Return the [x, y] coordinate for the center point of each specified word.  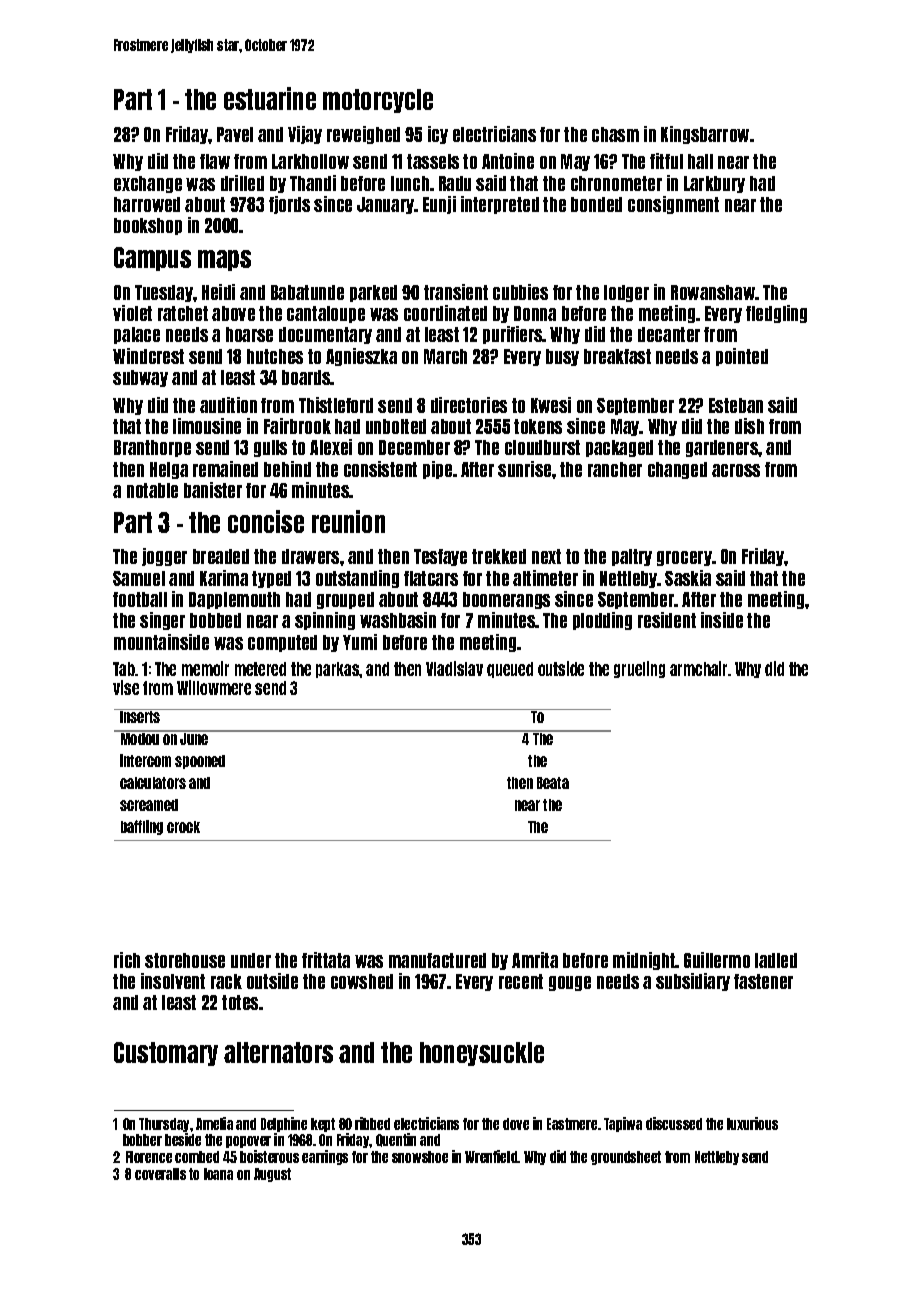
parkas [338, 670]
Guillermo [717, 960]
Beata [553, 783]
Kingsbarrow [705, 135]
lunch [410, 183]
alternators [278, 1052]
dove [516, 1124]
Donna [535, 313]
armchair [698, 668]
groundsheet [626, 1158]
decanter [669, 334]
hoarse [249, 334]
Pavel [235, 134]
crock [183, 827]
